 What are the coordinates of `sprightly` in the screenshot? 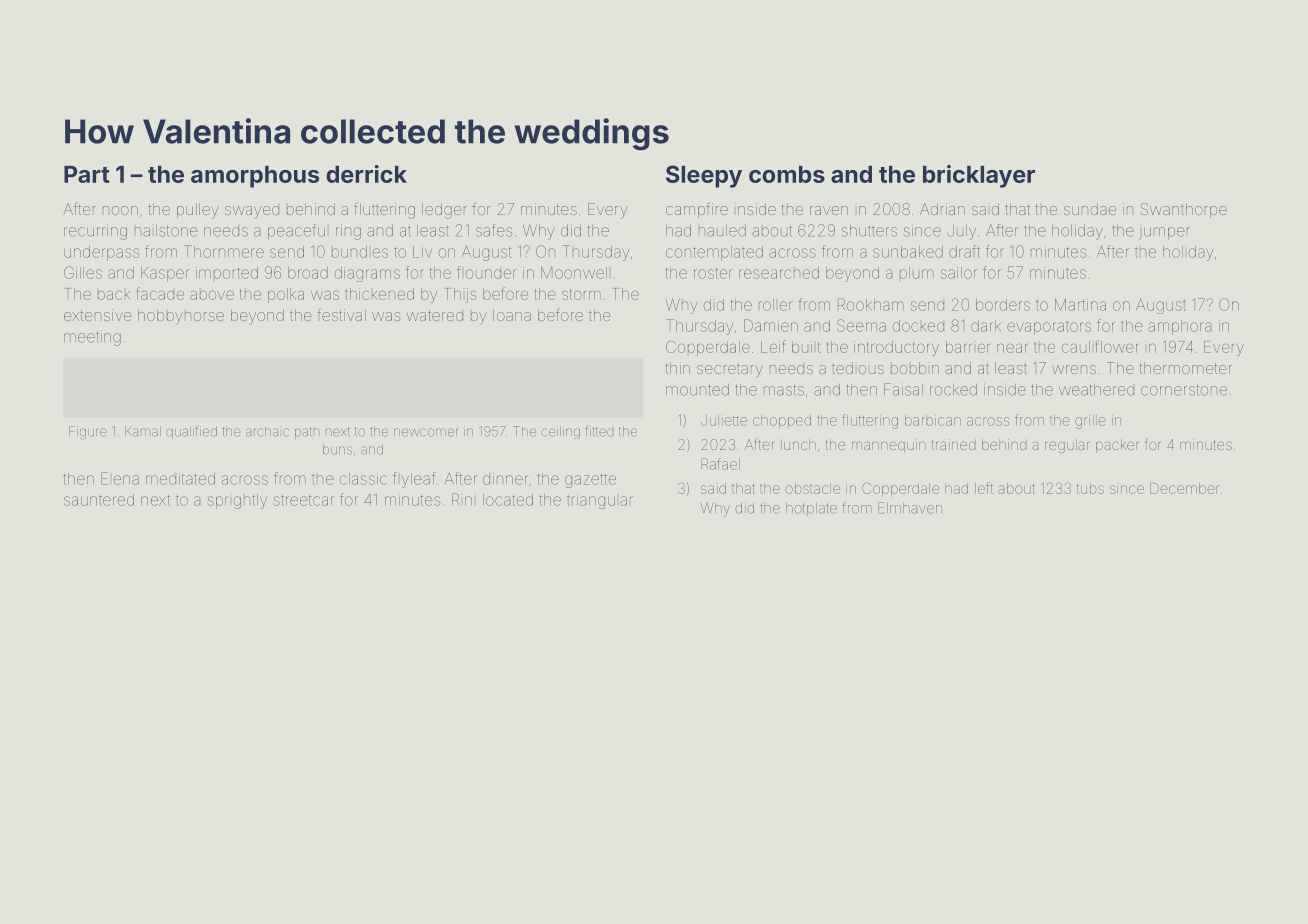 It's located at (237, 501).
